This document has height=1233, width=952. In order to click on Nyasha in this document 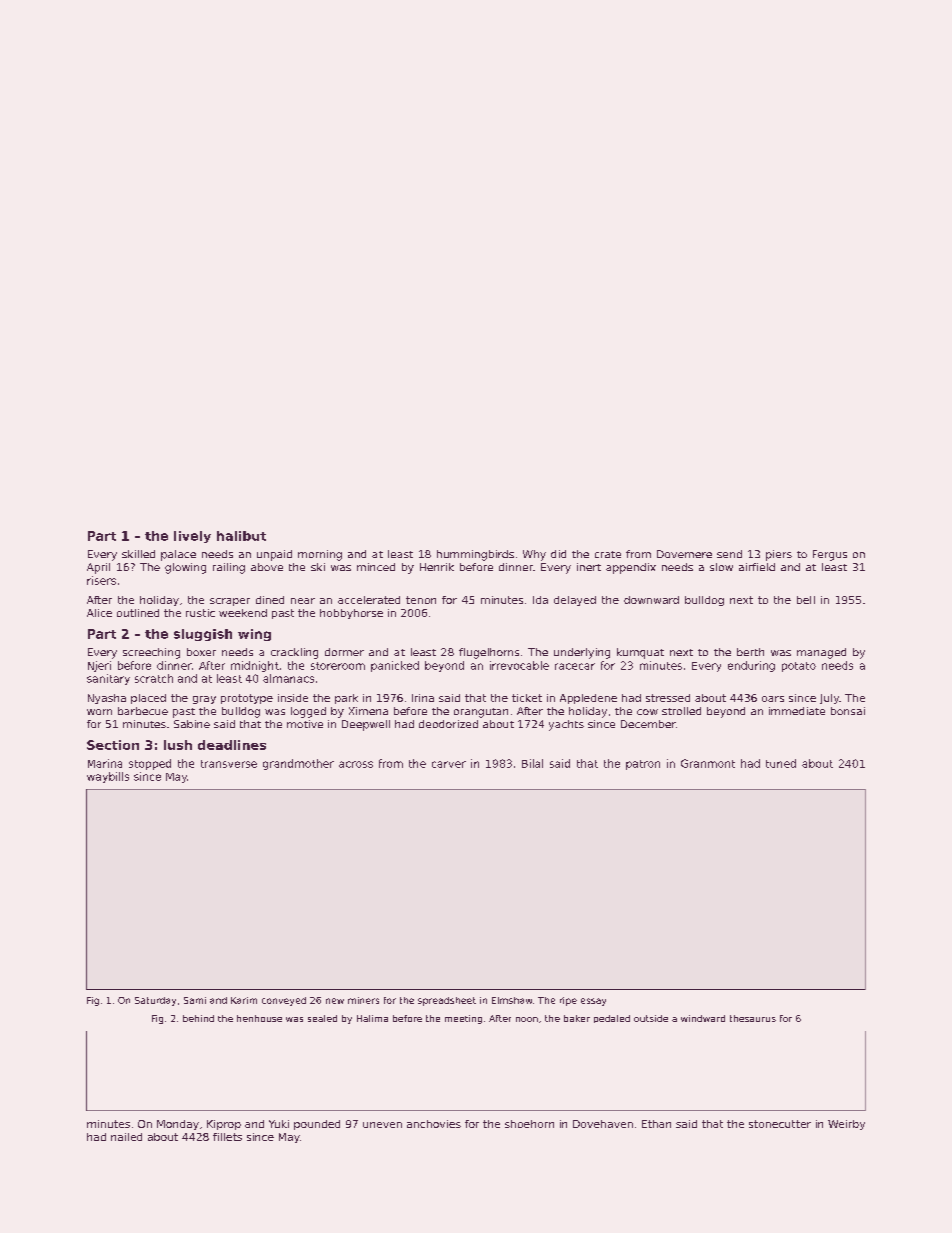, I will do `click(107, 699)`.
